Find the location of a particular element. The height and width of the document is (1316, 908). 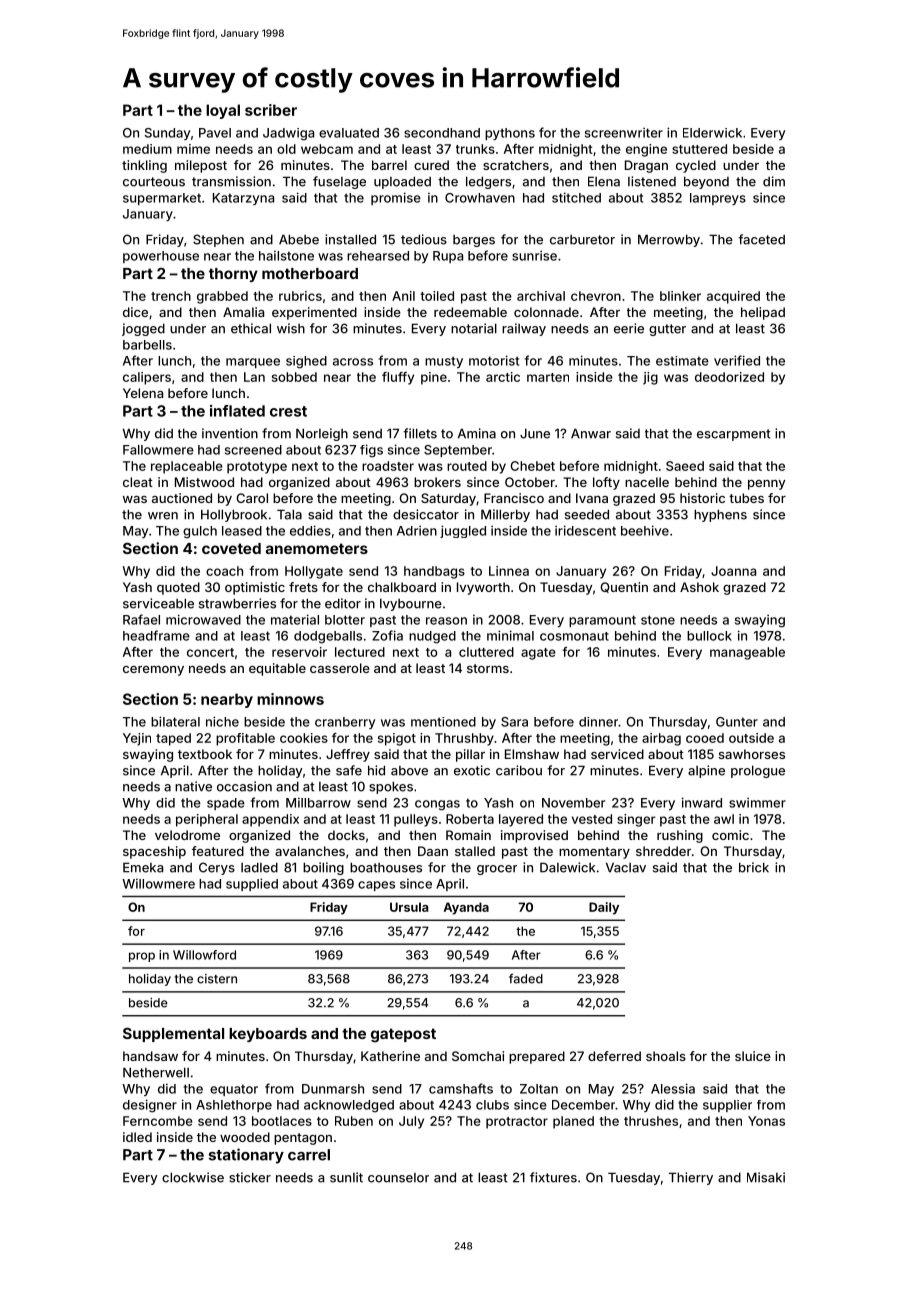

trench is located at coordinates (171, 296).
